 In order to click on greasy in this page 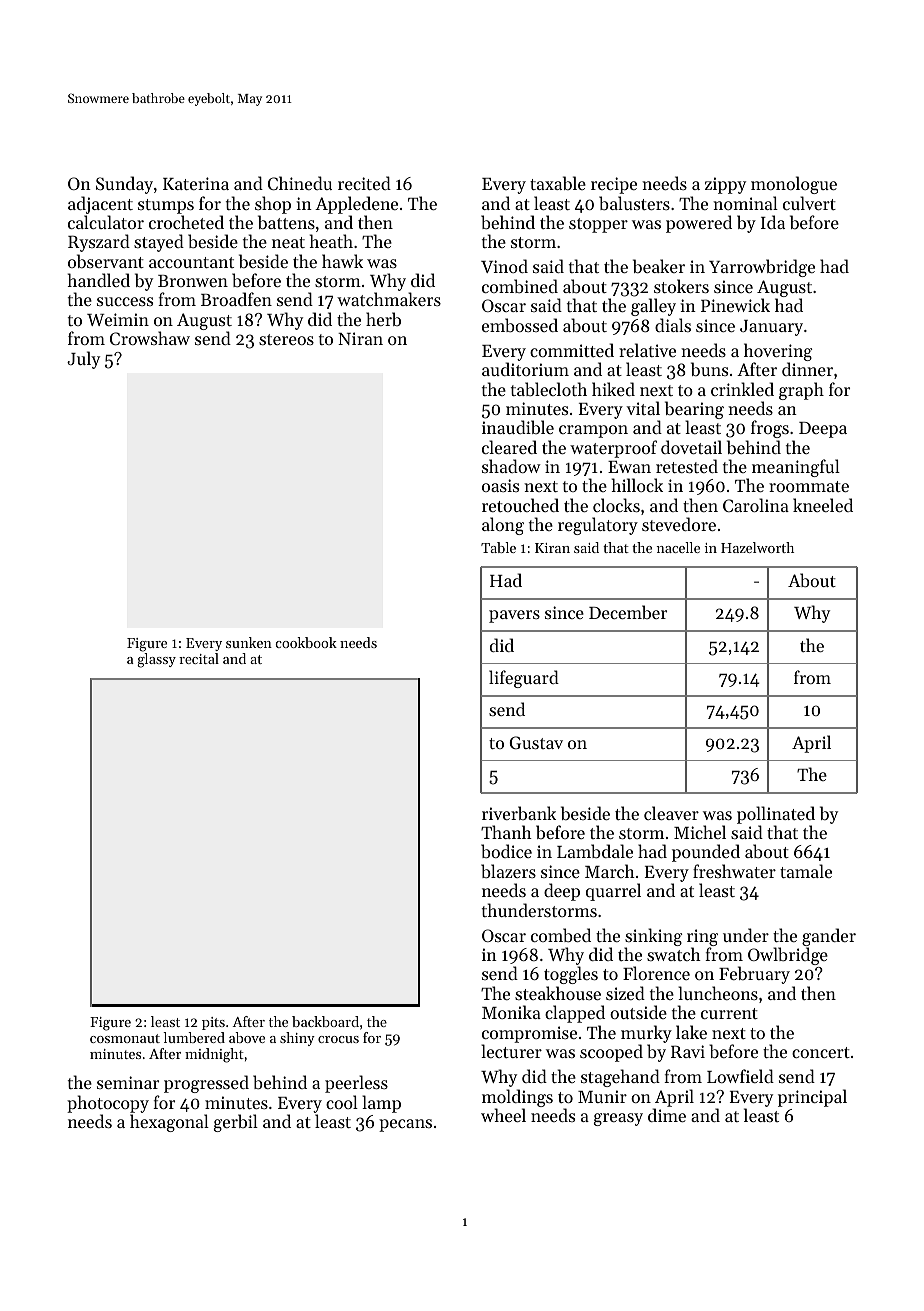, I will do `click(618, 1119)`.
